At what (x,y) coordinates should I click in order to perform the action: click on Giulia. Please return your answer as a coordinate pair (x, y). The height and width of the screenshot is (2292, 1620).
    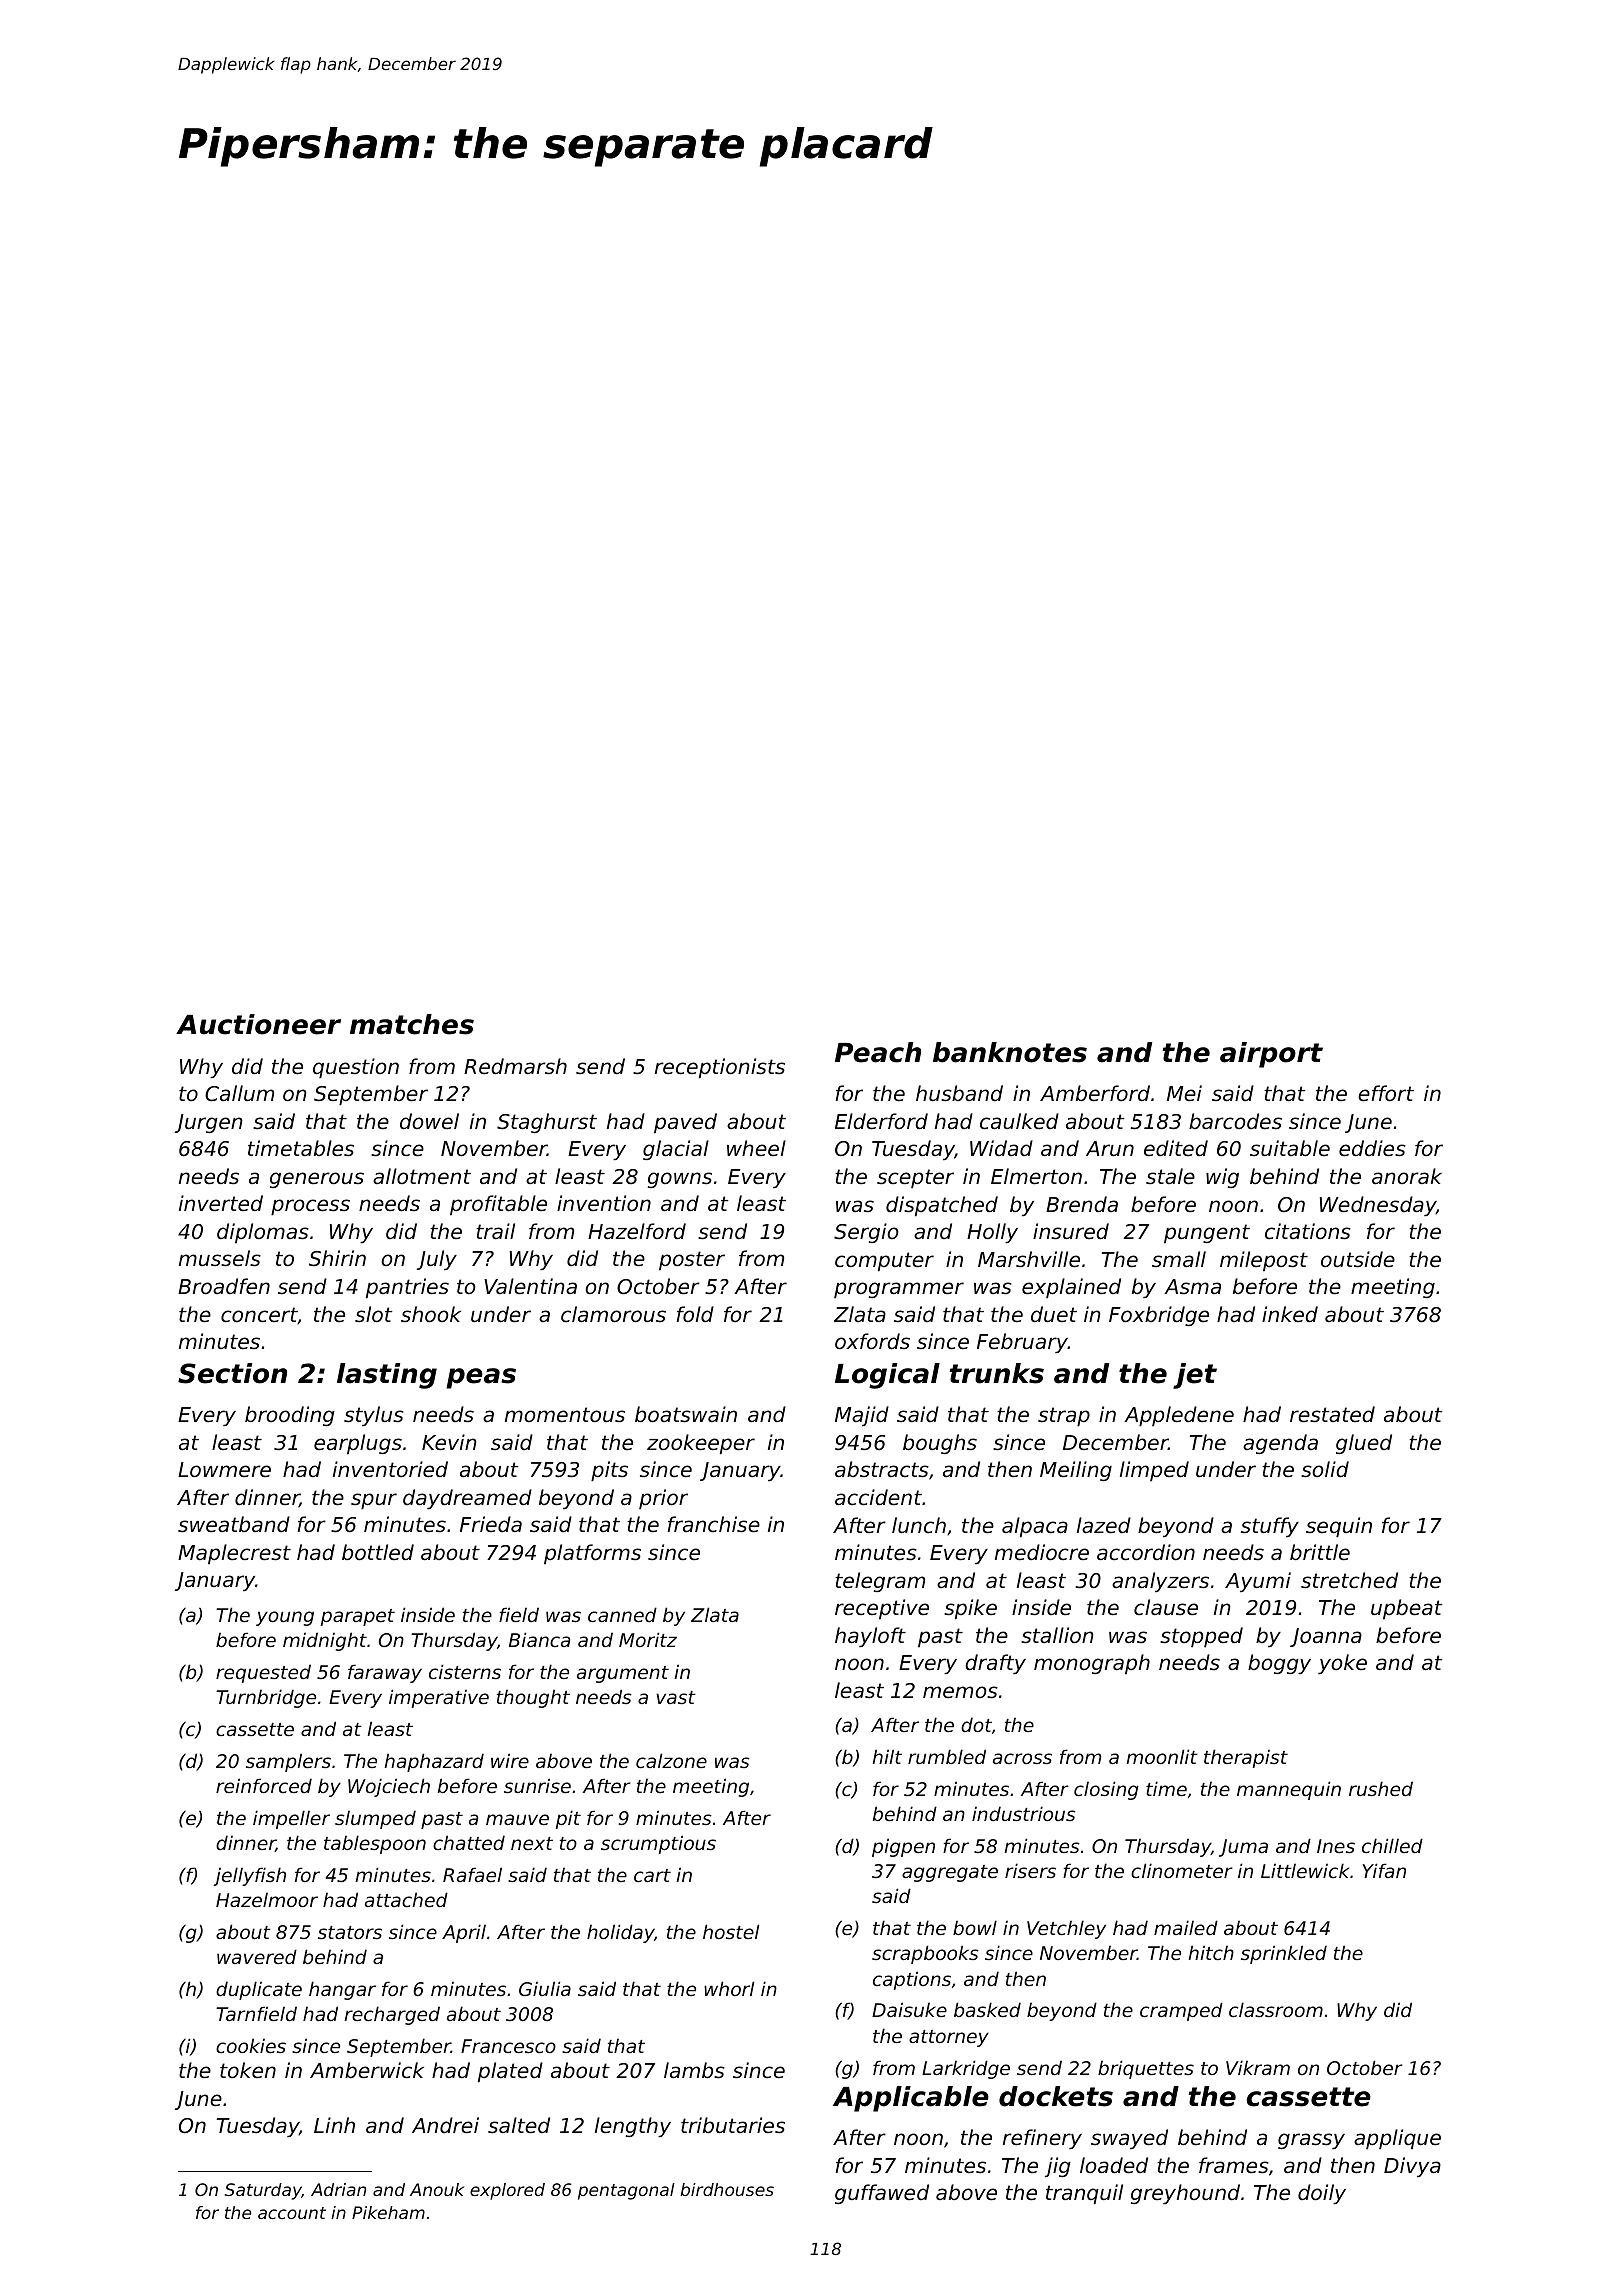
    Looking at the image, I should click on (545, 1988).
